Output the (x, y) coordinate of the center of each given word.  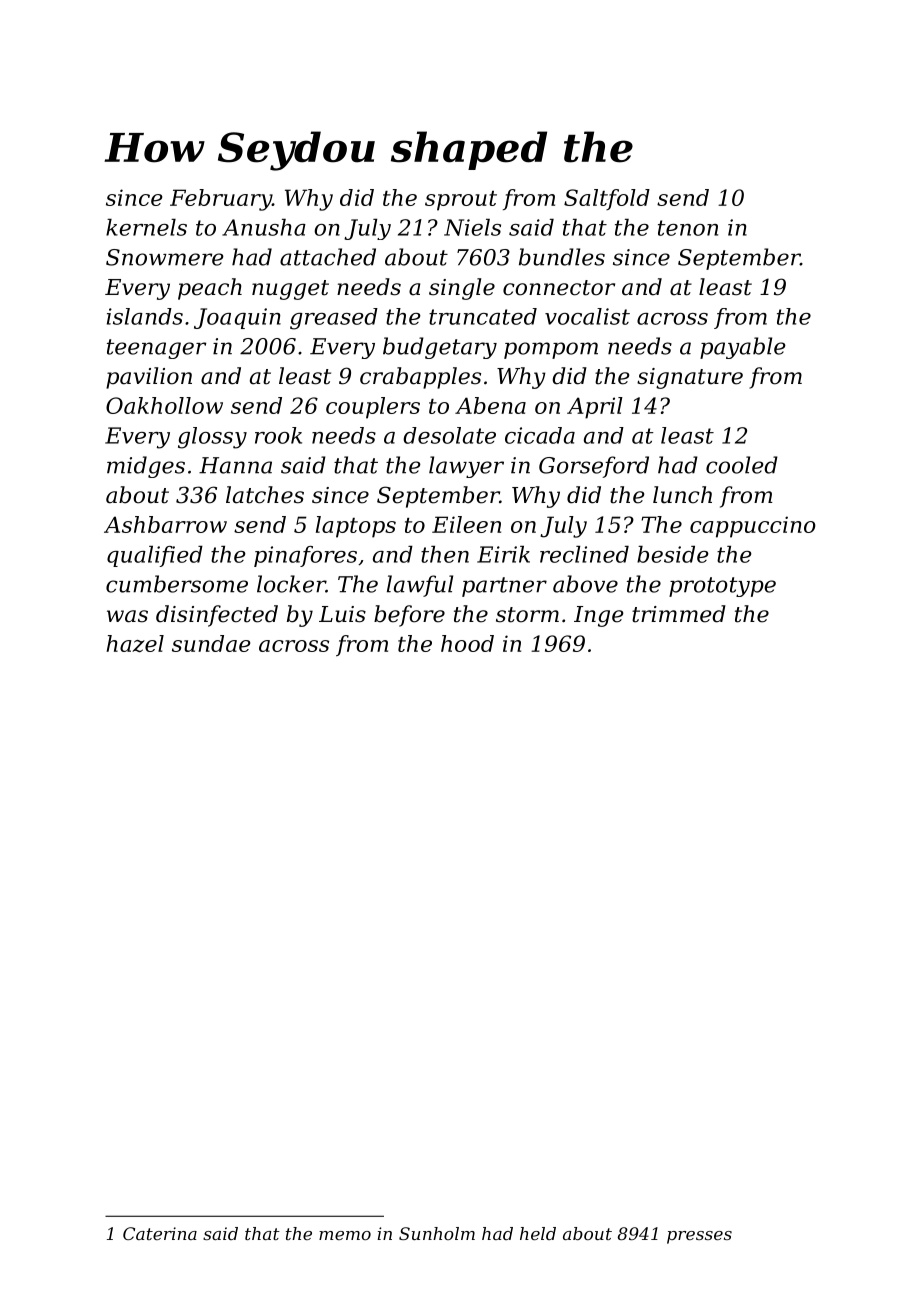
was (127, 616)
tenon (688, 228)
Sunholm (437, 1233)
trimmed (679, 614)
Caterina (160, 1233)
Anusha (264, 227)
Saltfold (607, 199)
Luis (342, 614)
